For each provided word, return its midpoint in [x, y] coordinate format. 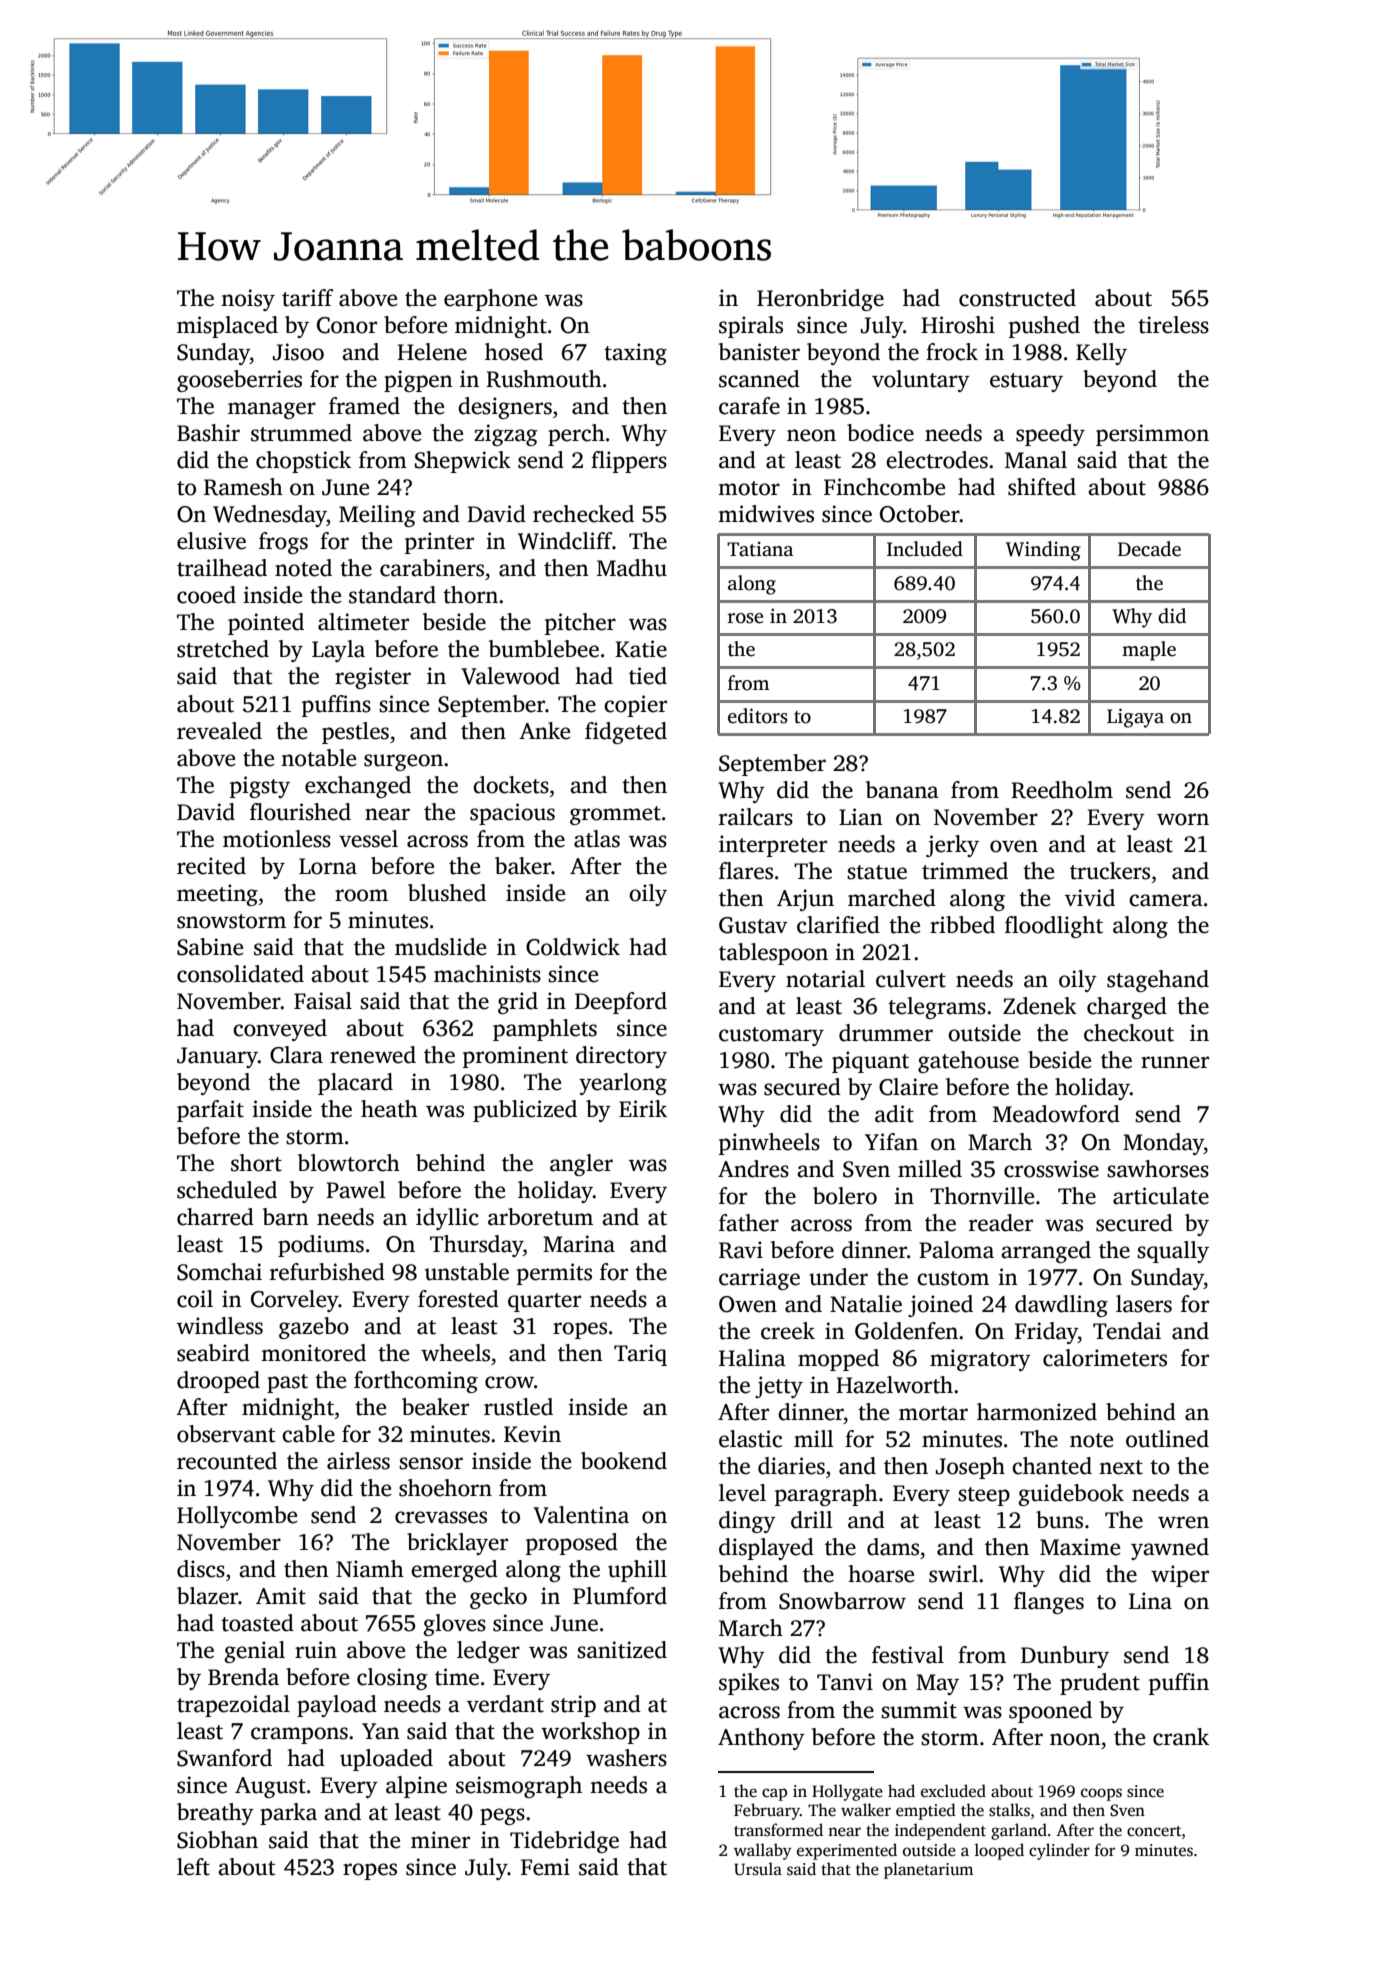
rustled [518, 1407]
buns [1059, 1520]
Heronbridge [820, 300]
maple [1149, 651]
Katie [641, 649]
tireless [1173, 325]
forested [458, 1299]
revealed [219, 731]
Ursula [758, 1869]
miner [440, 1840]
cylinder [1059, 1851]
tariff [308, 298]
